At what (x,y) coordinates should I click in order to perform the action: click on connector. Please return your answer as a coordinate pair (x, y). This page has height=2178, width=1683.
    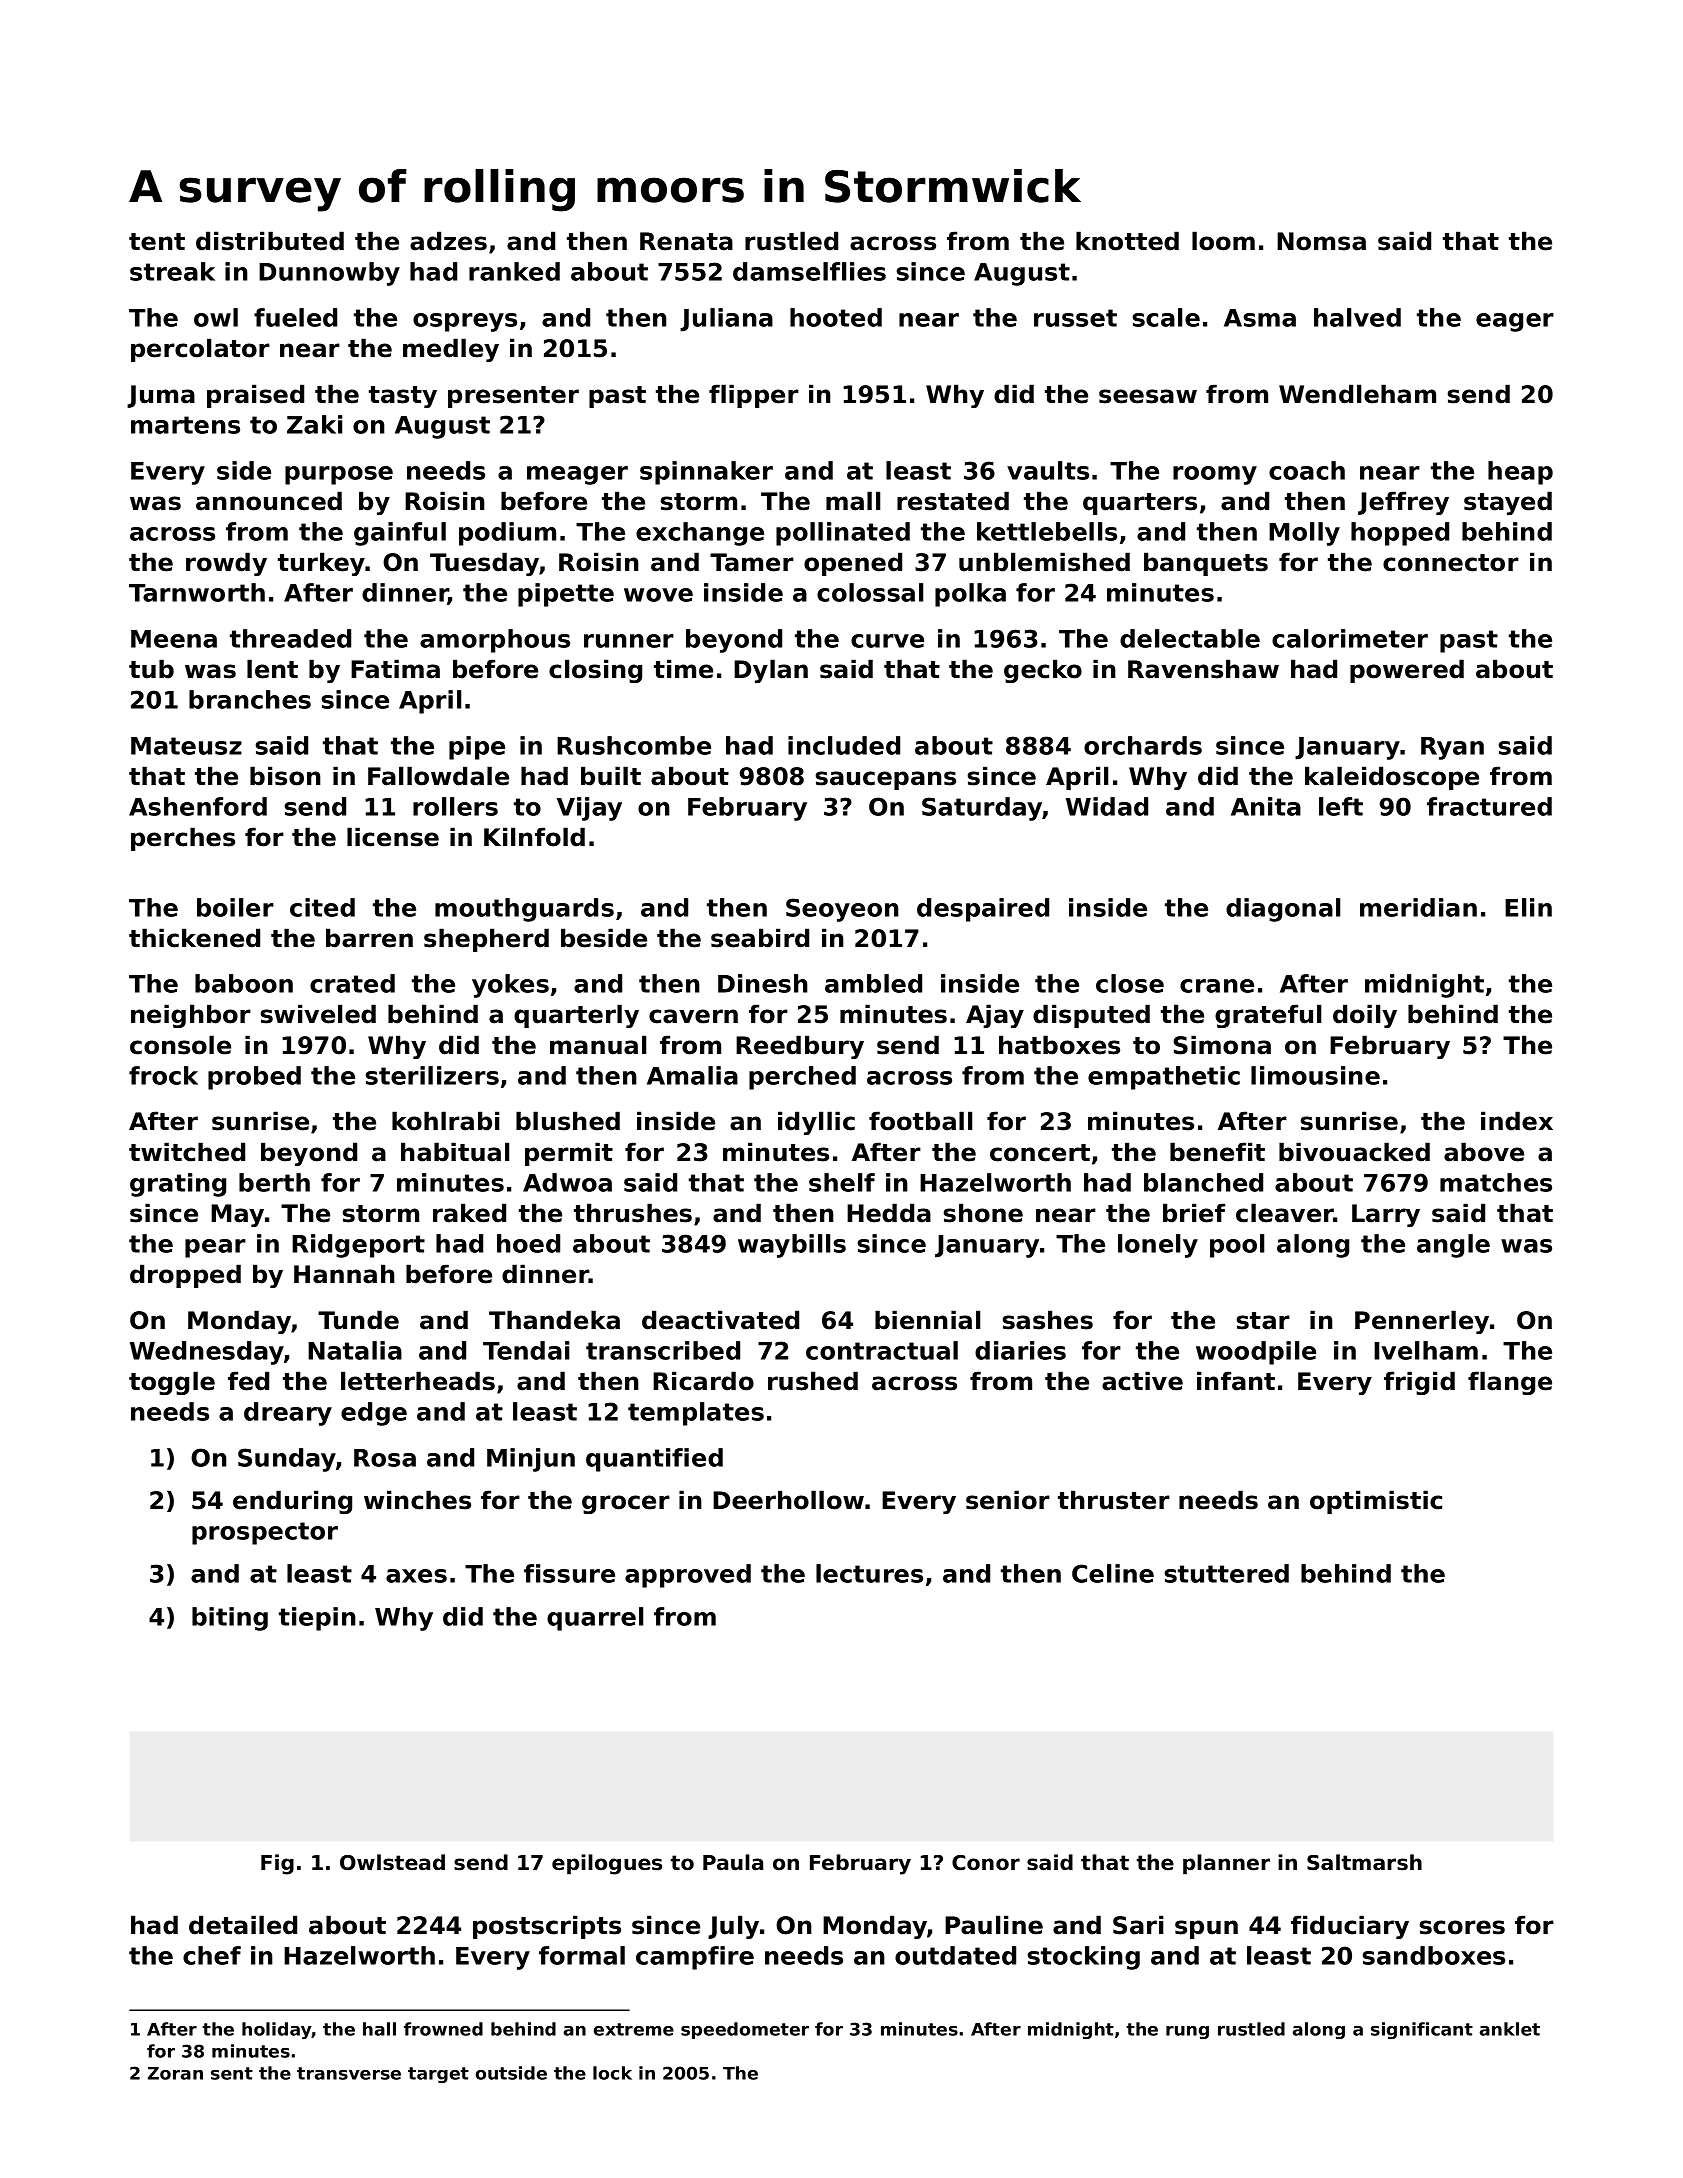
    Looking at the image, I should click on (1451, 563).
